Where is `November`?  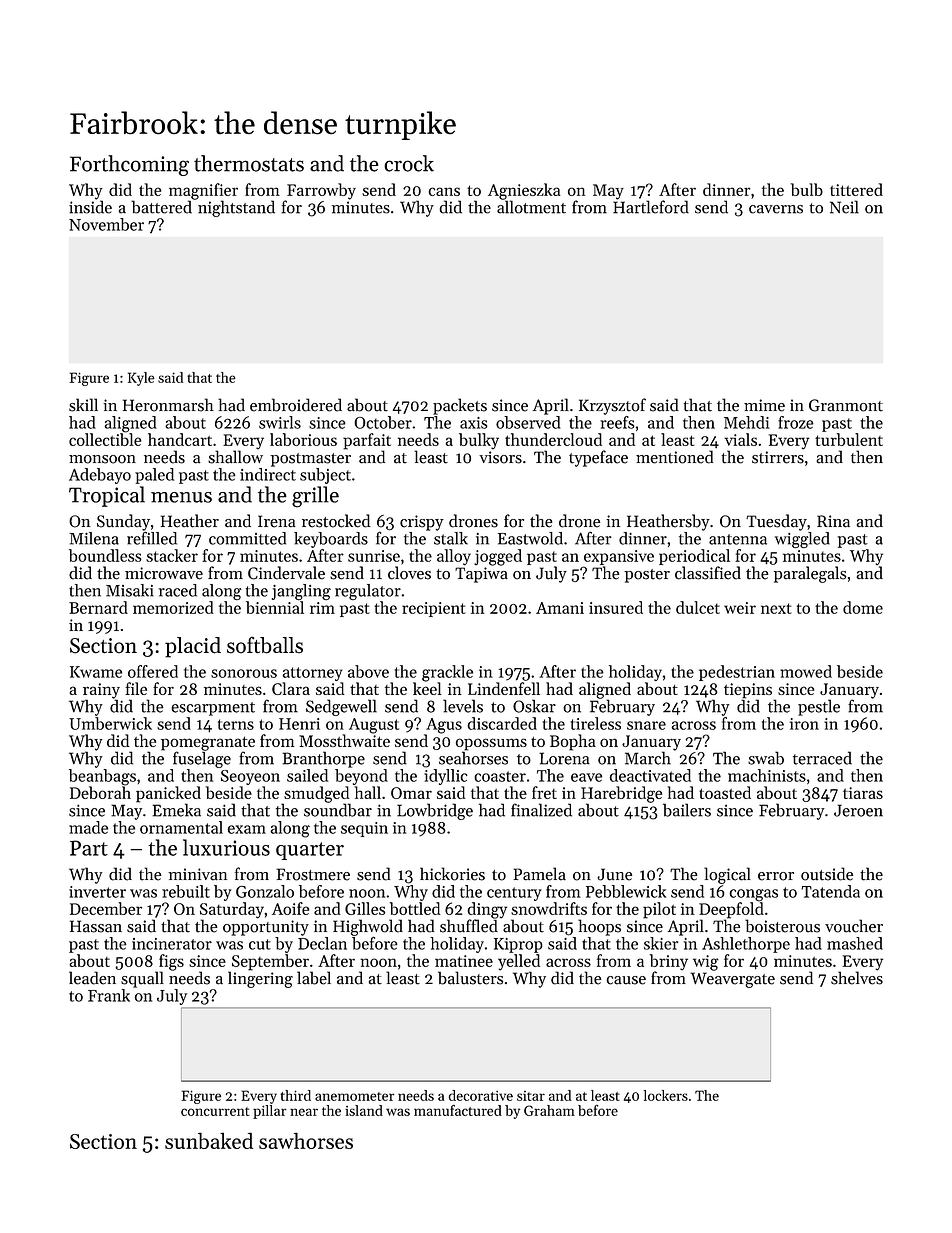
November is located at coordinates (106, 224).
